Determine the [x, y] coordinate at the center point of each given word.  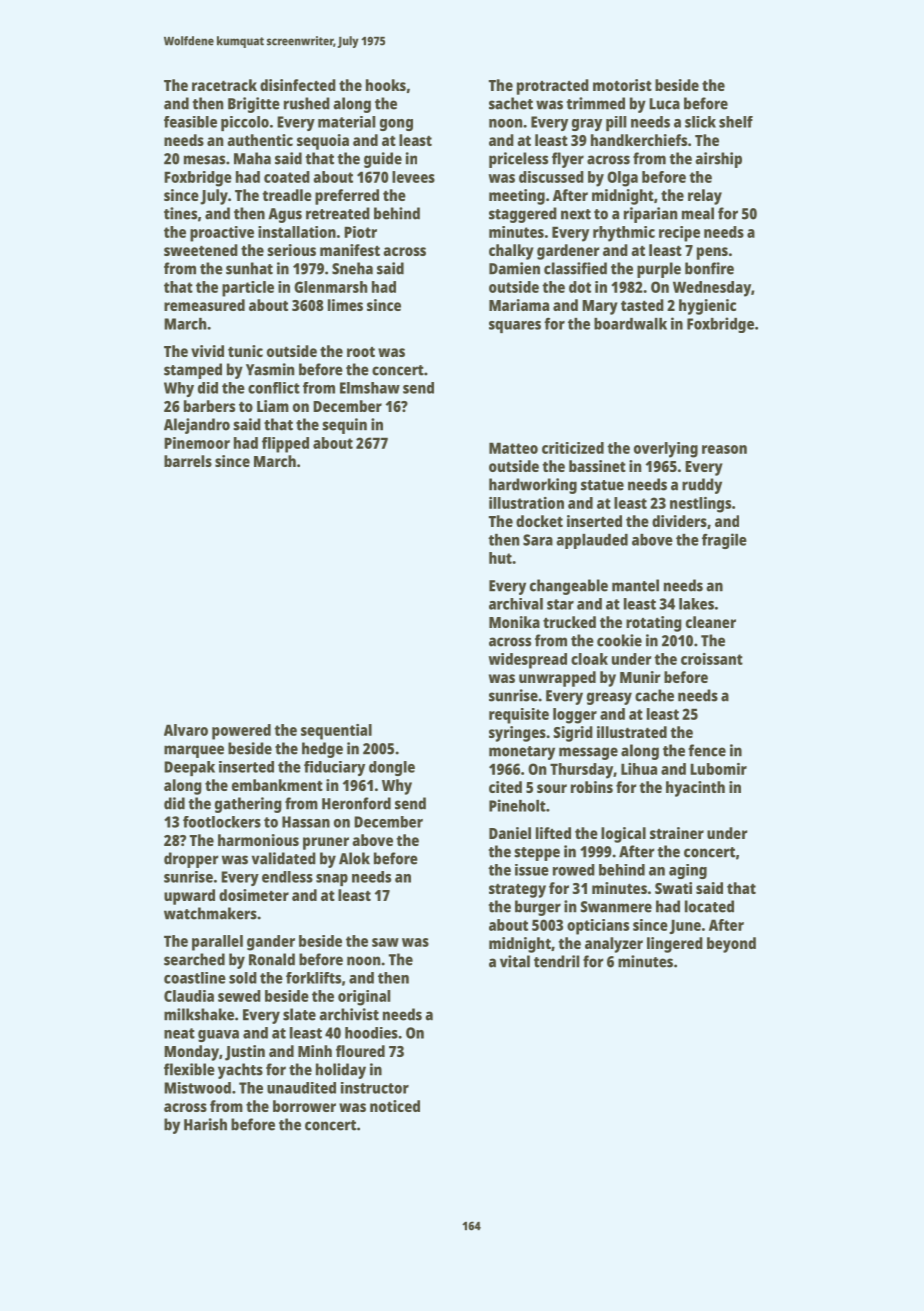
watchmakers [210, 913]
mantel [635, 585]
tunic [245, 351]
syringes [517, 734]
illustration [526, 503]
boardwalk [630, 324]
